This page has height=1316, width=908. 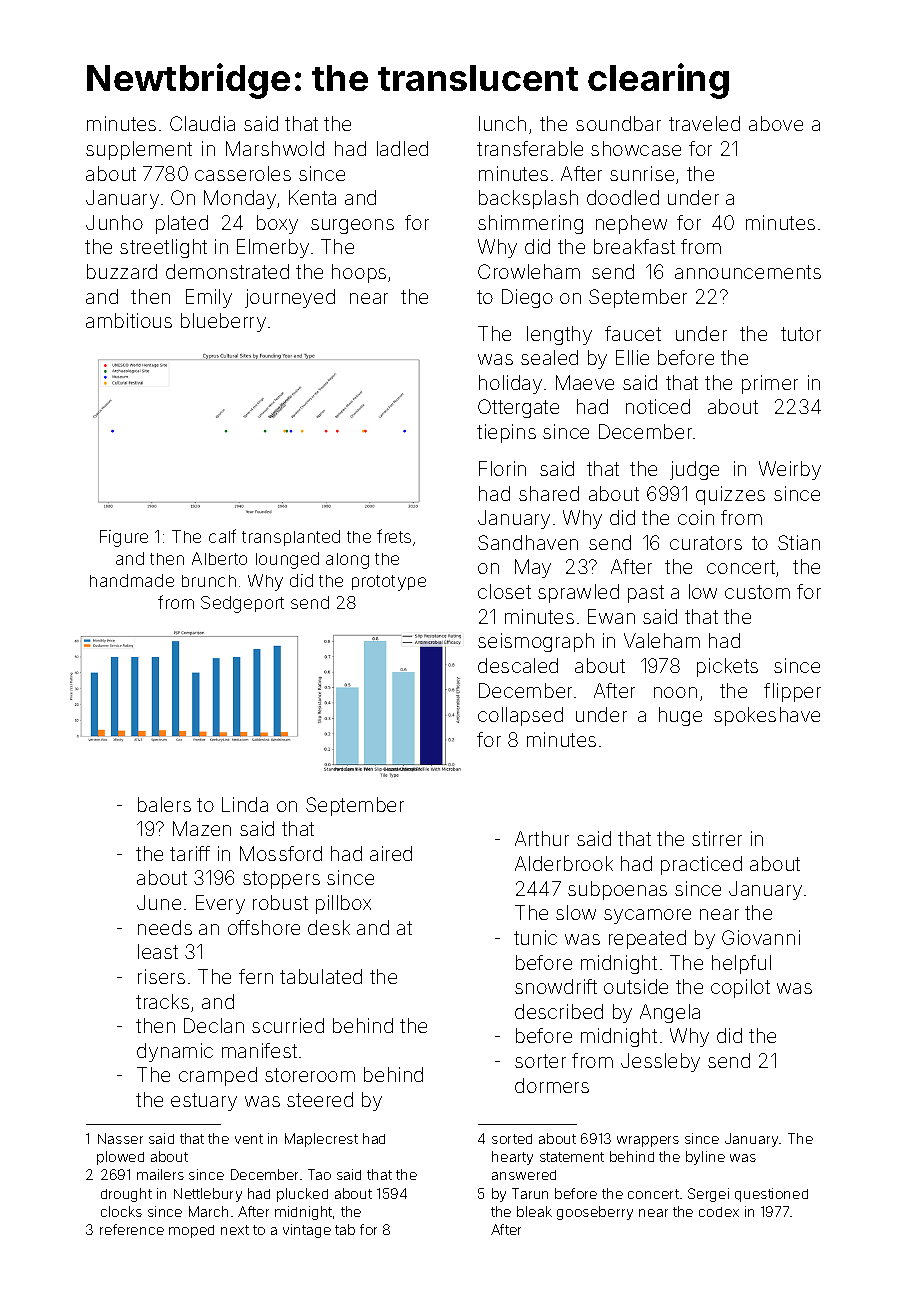 What do you see at coordinates (275, 148) in the page?
I see `Marshwold` at bounding box center [275, 148].
